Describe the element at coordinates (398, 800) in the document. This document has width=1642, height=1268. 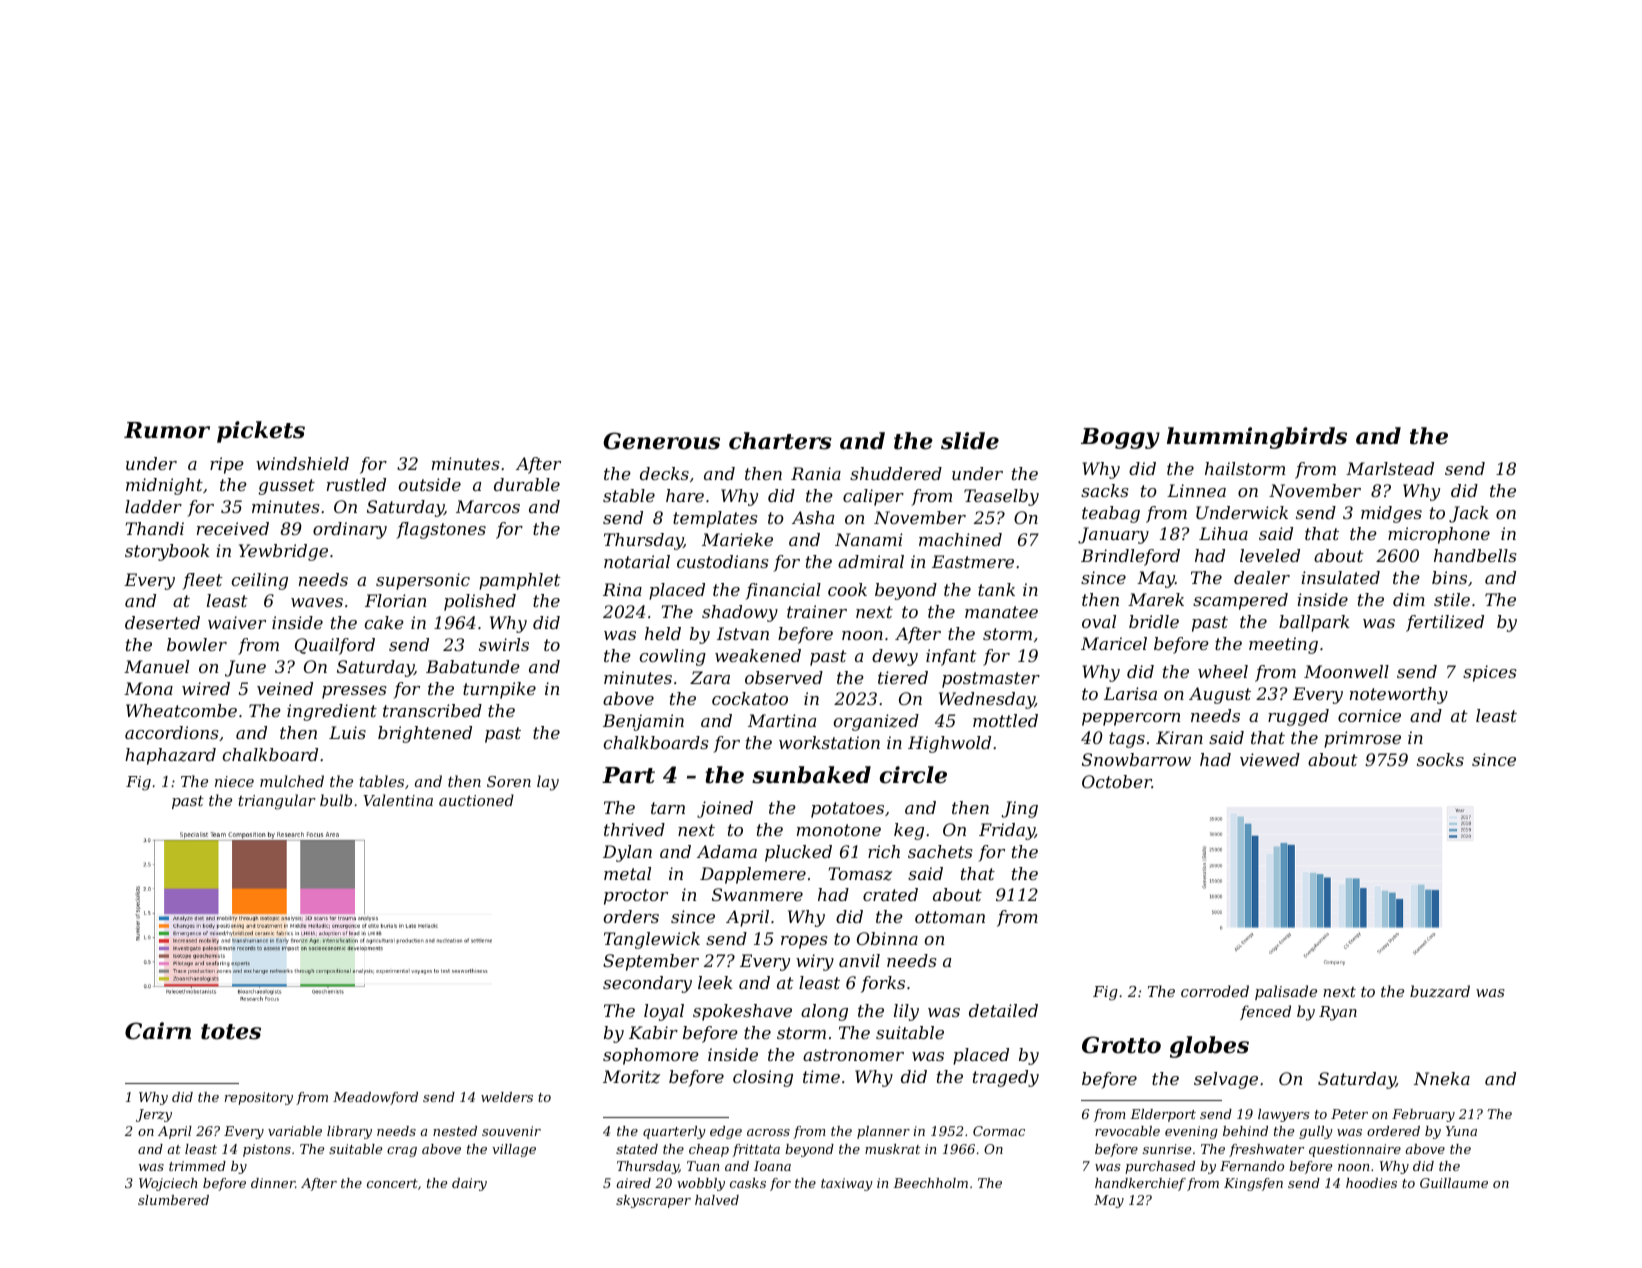
I see `Valentina` at that location.
